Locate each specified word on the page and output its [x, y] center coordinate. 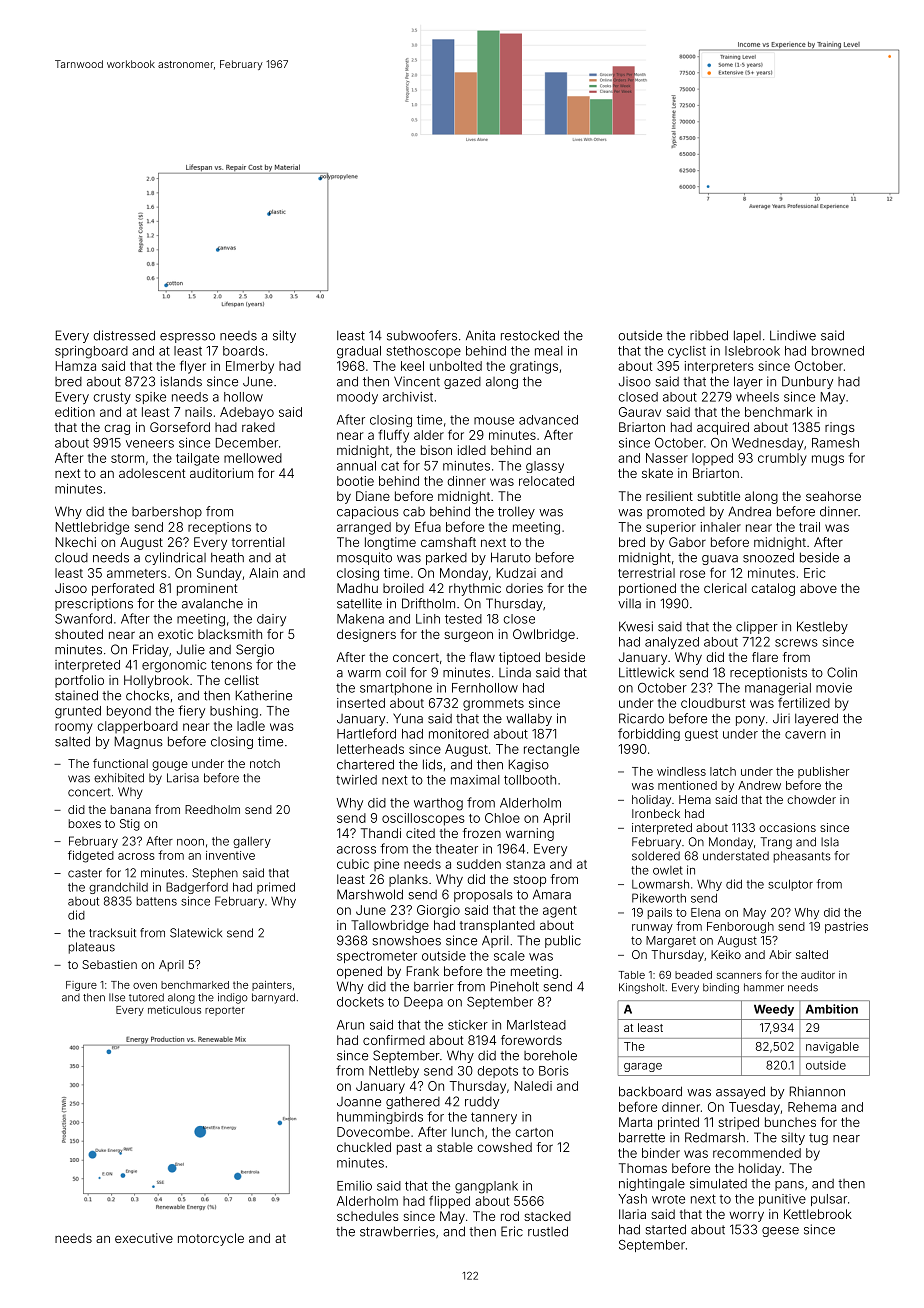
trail [809, 527]
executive [144, 1238]
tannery [494, 1118]
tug [818, 1139]
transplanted [497, 926]
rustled [548, 1231]
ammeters [137, 573]
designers [366, 635]
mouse [494, 421]
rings [840, 428]
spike [151, 398]
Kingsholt [642, 988]
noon [190, 842]
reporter [225, 1011]
